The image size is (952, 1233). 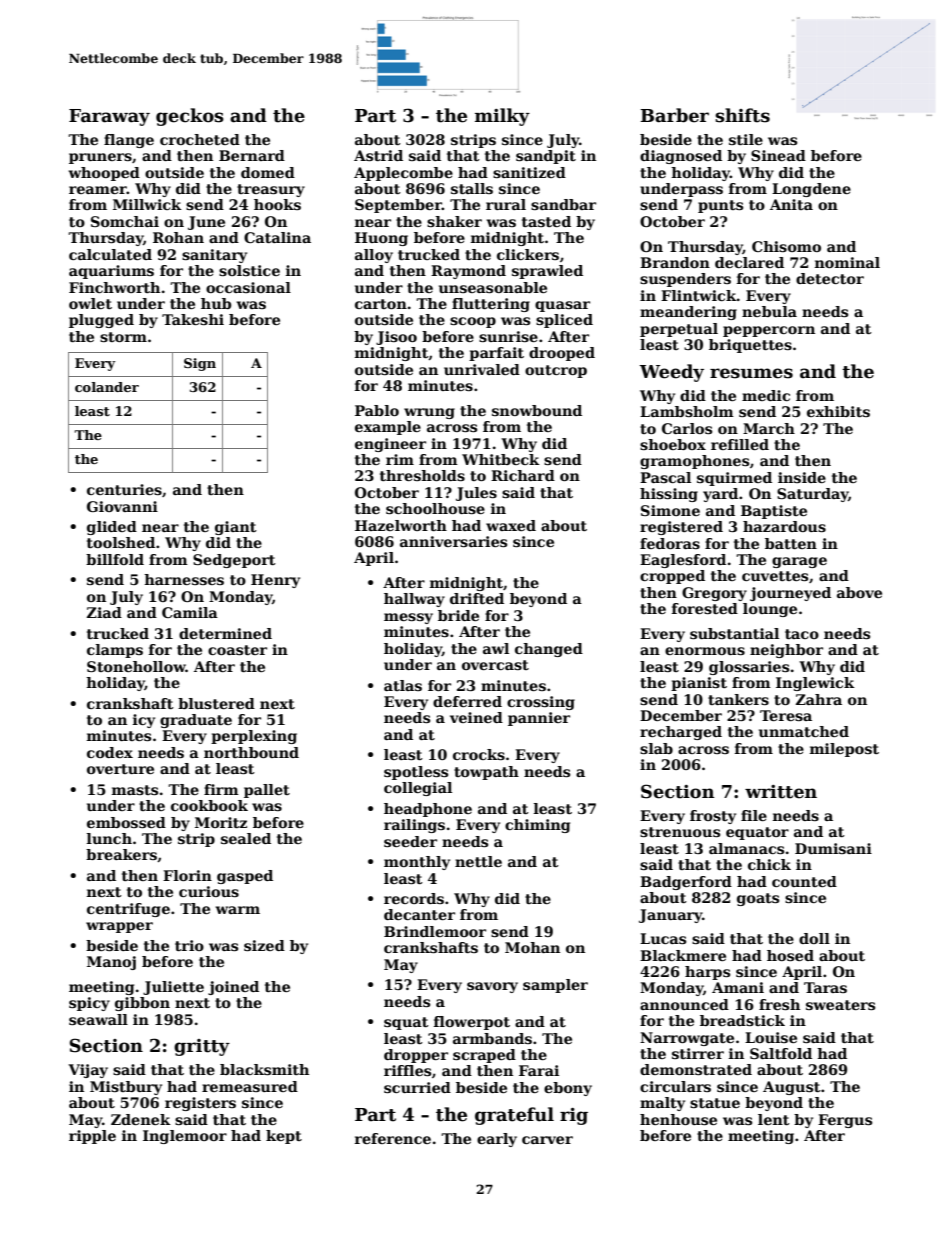 What do you see at coordinates (185, 1137) in the document?
I see `Inglemoor` at bounding box center [185, 1137].
